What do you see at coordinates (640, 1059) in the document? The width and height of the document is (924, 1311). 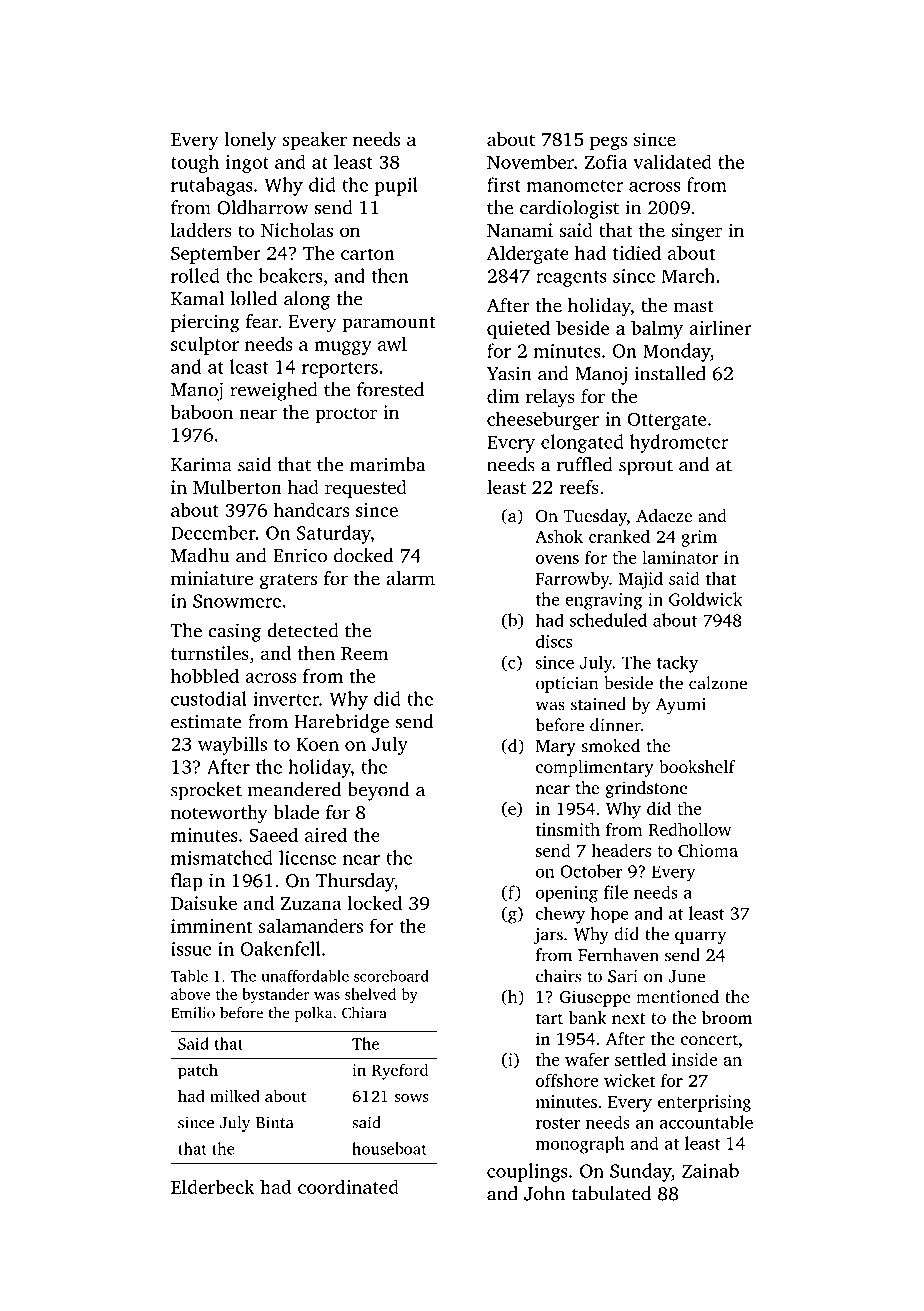 I see `settled` at bounding box center [640, 1059].
